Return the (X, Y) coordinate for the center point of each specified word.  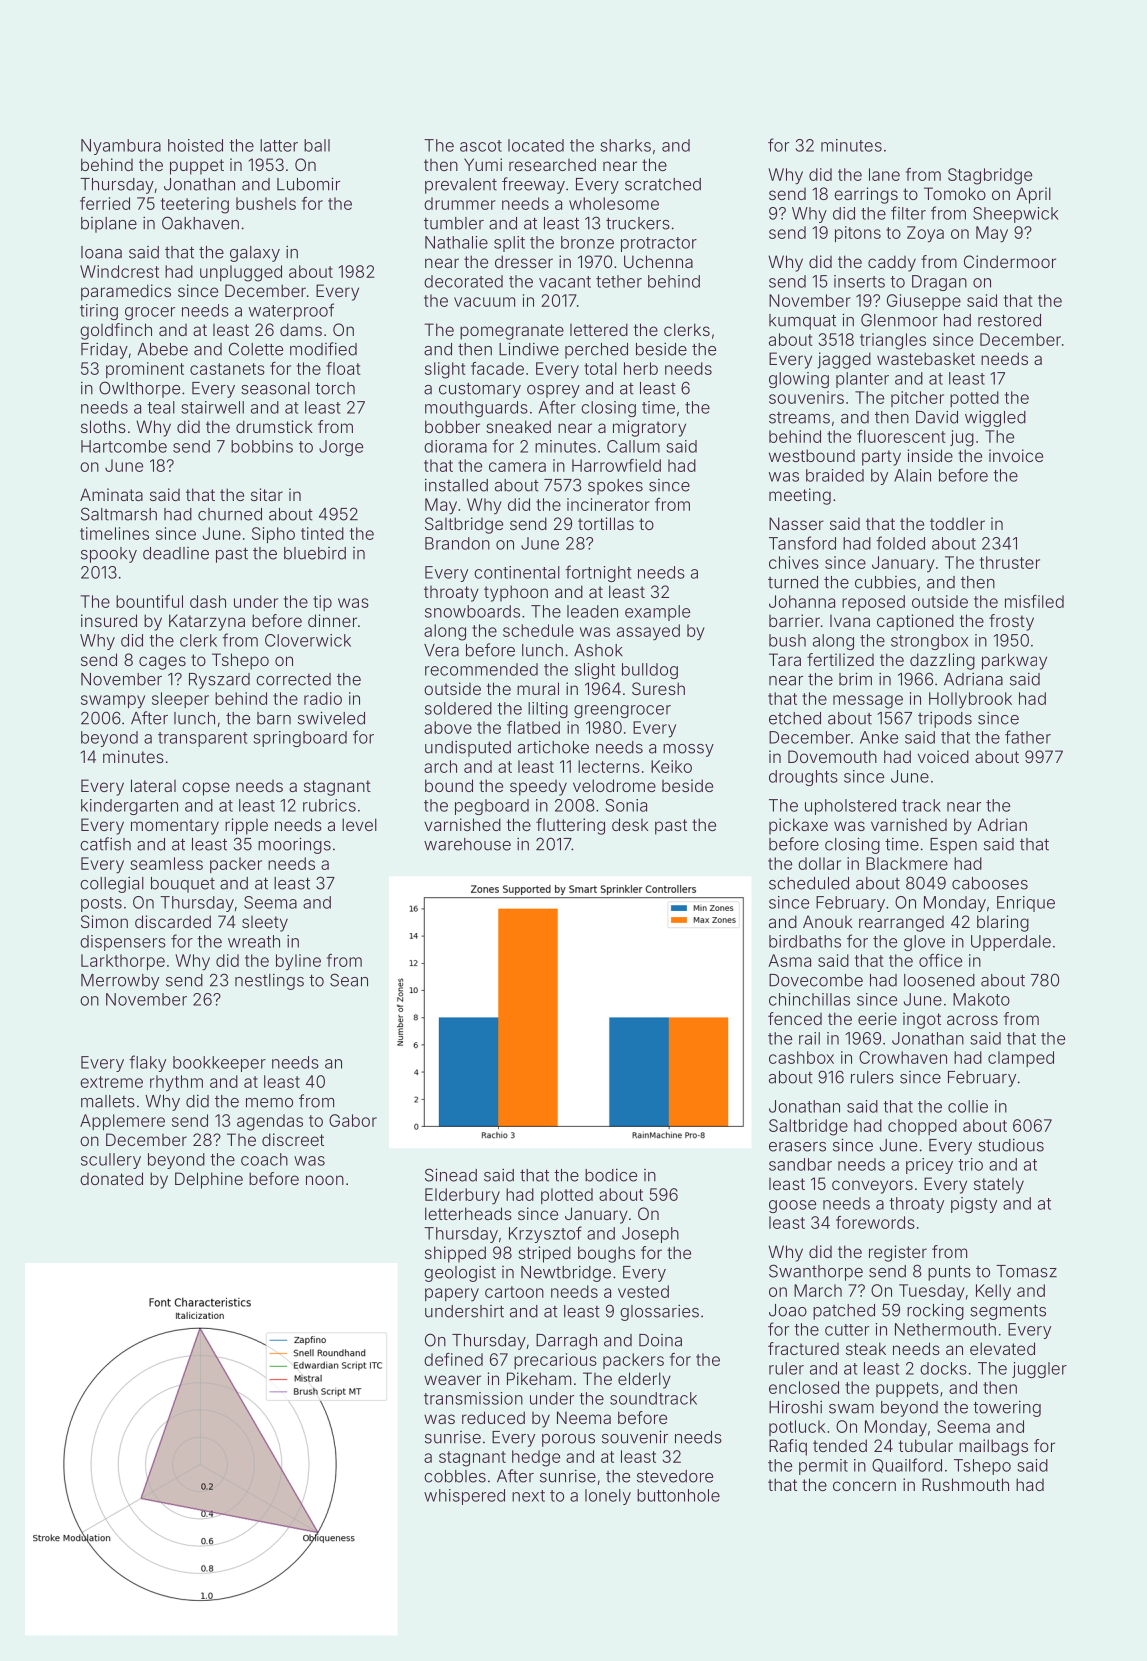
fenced (795, 1018)
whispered (464, 1497)
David (937, 417)
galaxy (255, 254)
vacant (565, 282)
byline (298, 962)
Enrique (1026, 904)
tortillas (606, 523)
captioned (915, 622)
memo (269, 1103)
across (972, 1020)
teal (161, 407)
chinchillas (809, 999)
